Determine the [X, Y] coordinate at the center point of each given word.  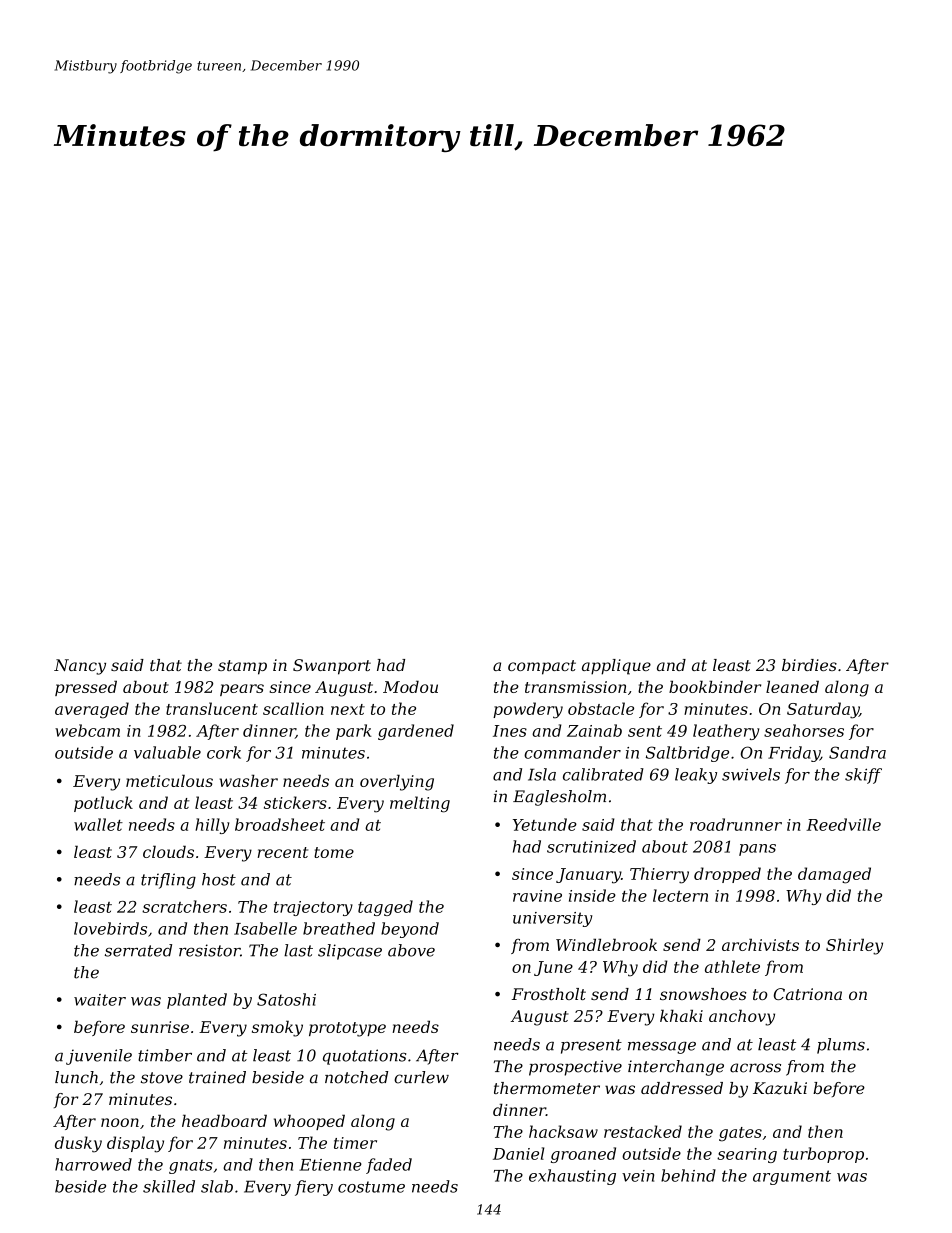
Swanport [332, 667]
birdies [809, 665]
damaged [834, 875]
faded [389, 1166]
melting [420, 804]
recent [282, 852]
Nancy [80, 667]
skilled [169, 1186]
